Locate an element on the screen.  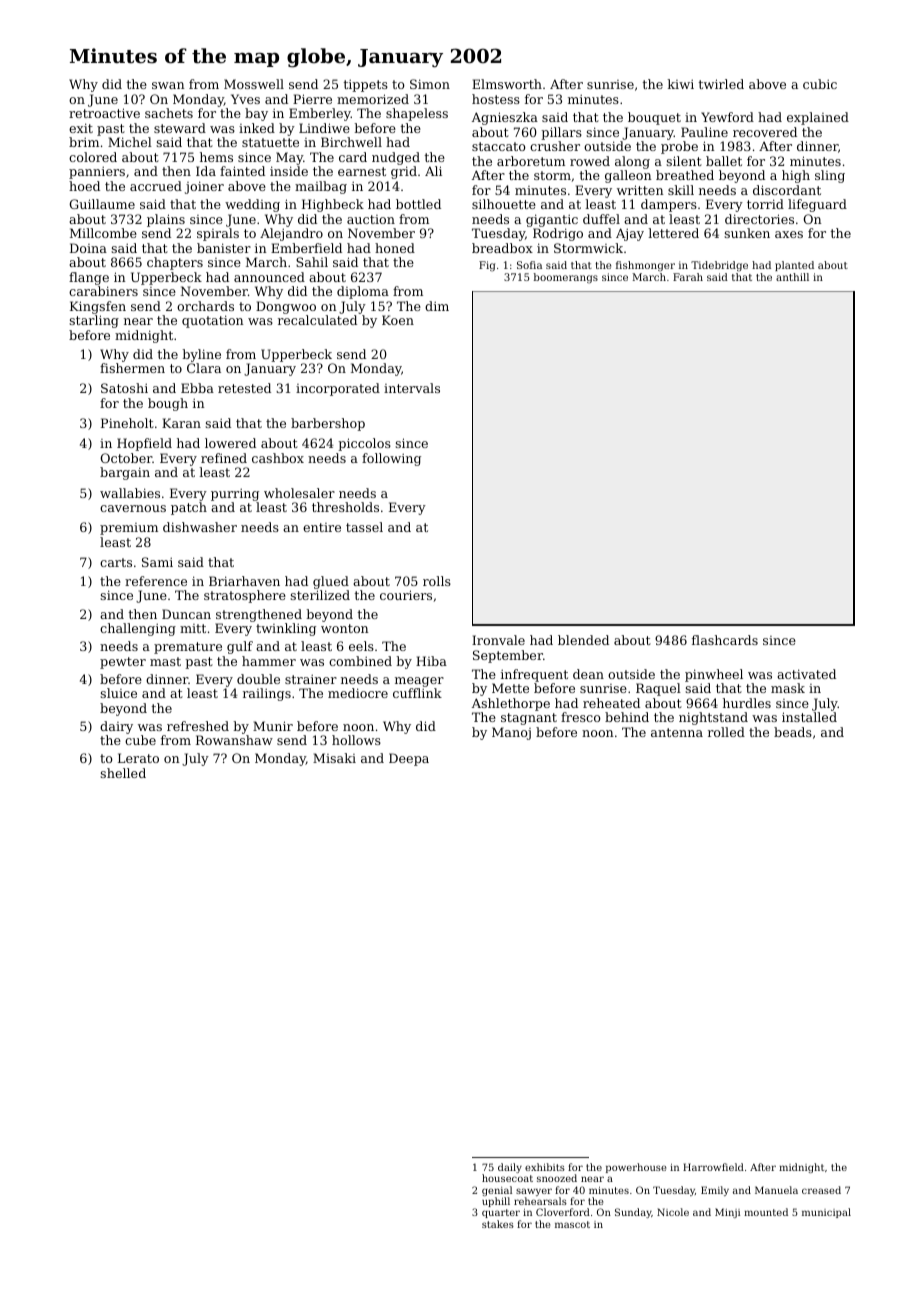
Dongwoo is located at coordinates (286, 307).
